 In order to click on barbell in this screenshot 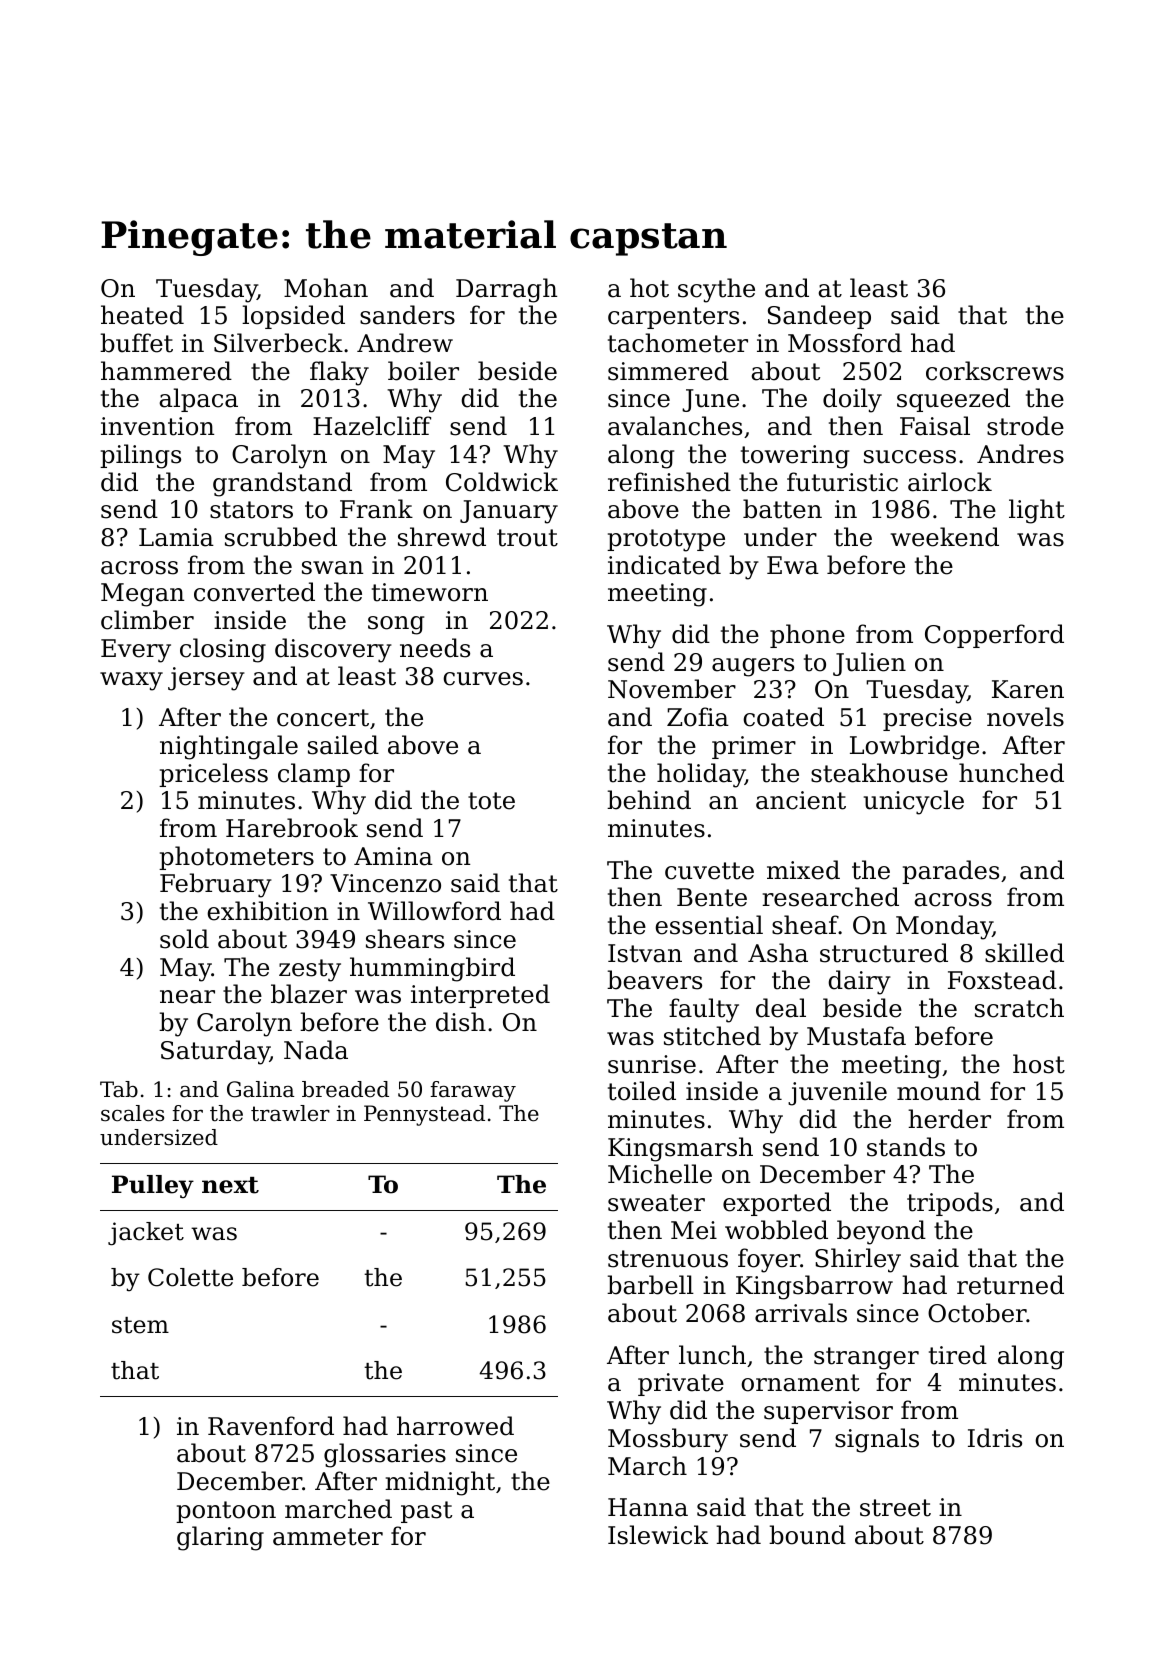, I will do `click(650, 1285)`.
